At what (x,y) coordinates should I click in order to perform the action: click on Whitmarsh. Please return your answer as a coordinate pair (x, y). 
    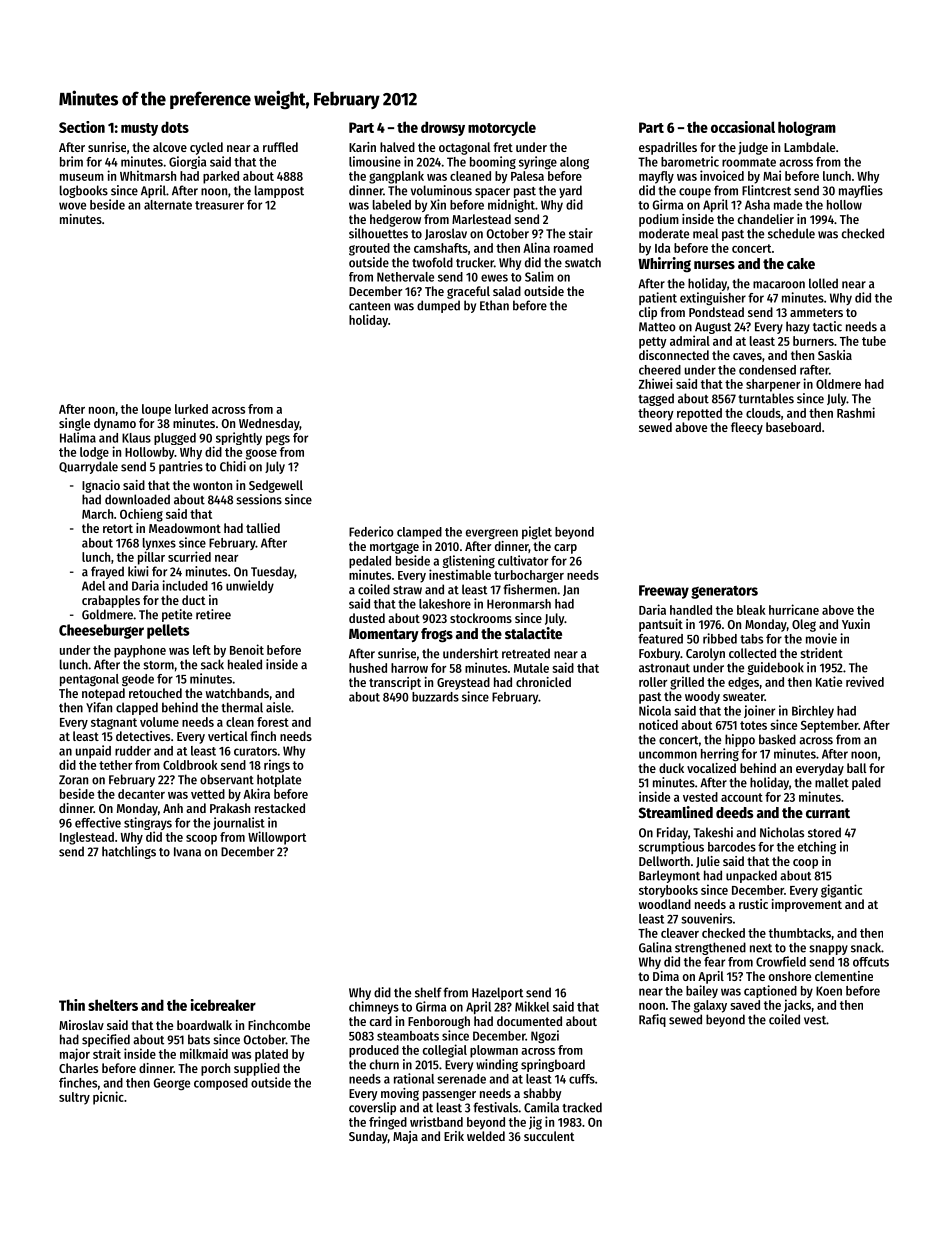
    Looking at the image, I should click on (148, 175).
